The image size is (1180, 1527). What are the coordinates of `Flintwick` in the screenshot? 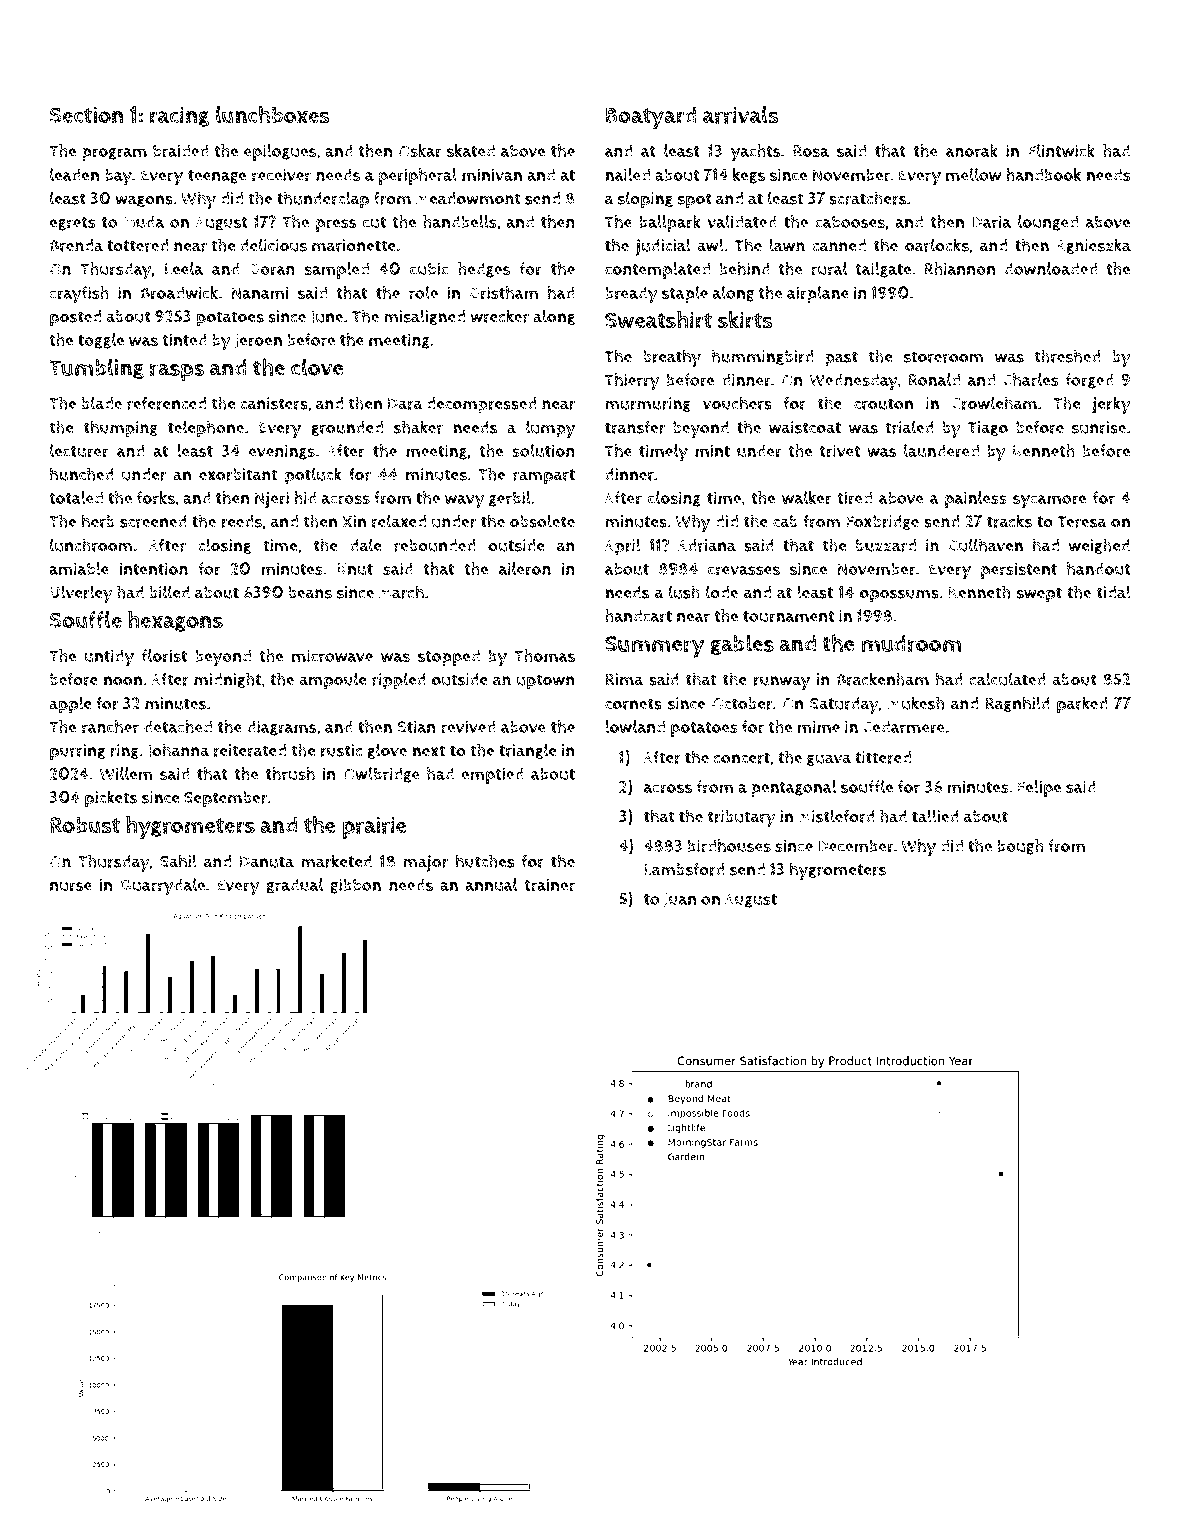 It's located at (1061, 150).
